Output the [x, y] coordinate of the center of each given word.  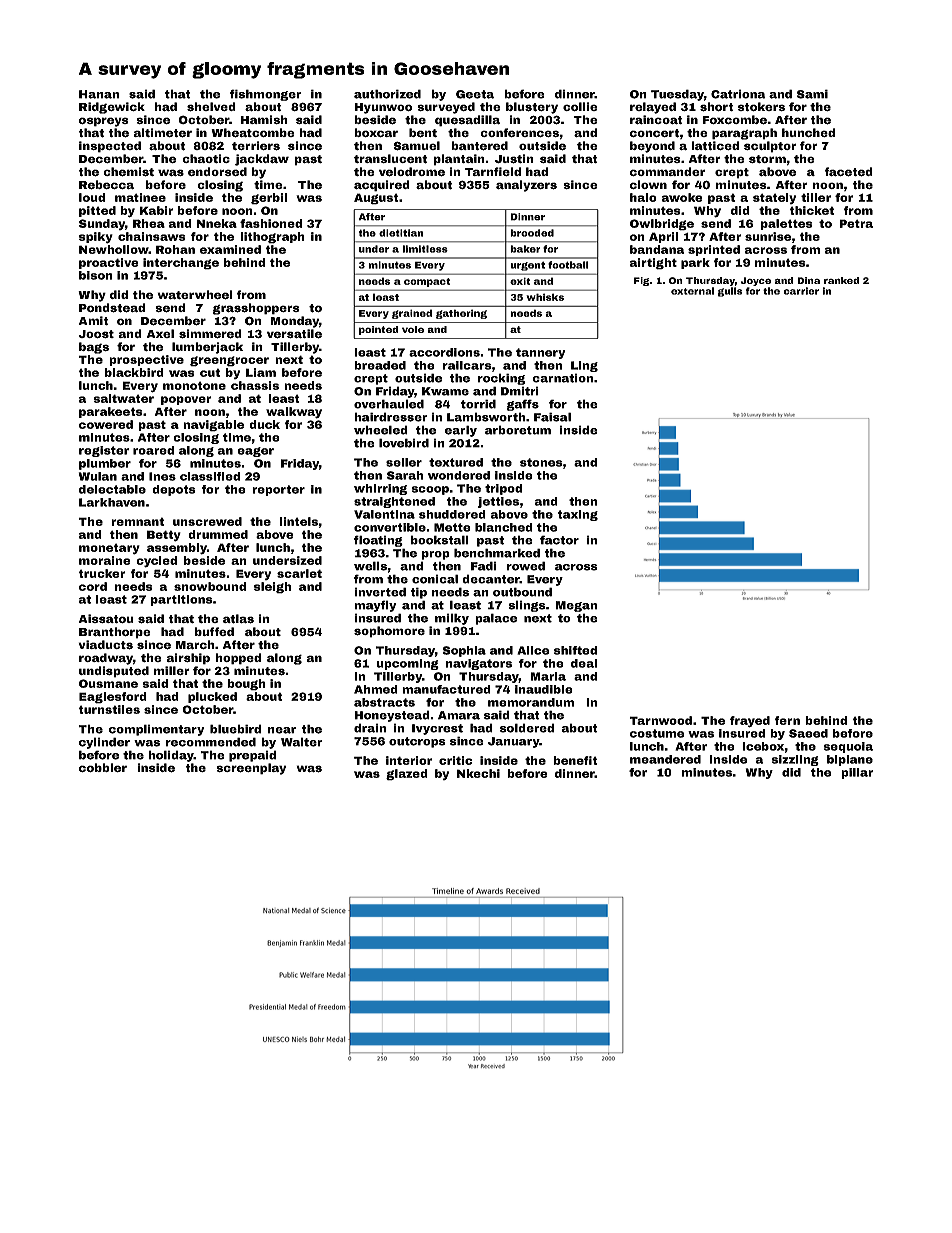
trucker [102, 573]
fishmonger [266, 95]
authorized [387, 94]
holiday [171, 756]
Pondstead [112, 308]
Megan [576, 606]
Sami [812, 94]
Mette [452, 527]
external [692, 291]
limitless [425, 249]
